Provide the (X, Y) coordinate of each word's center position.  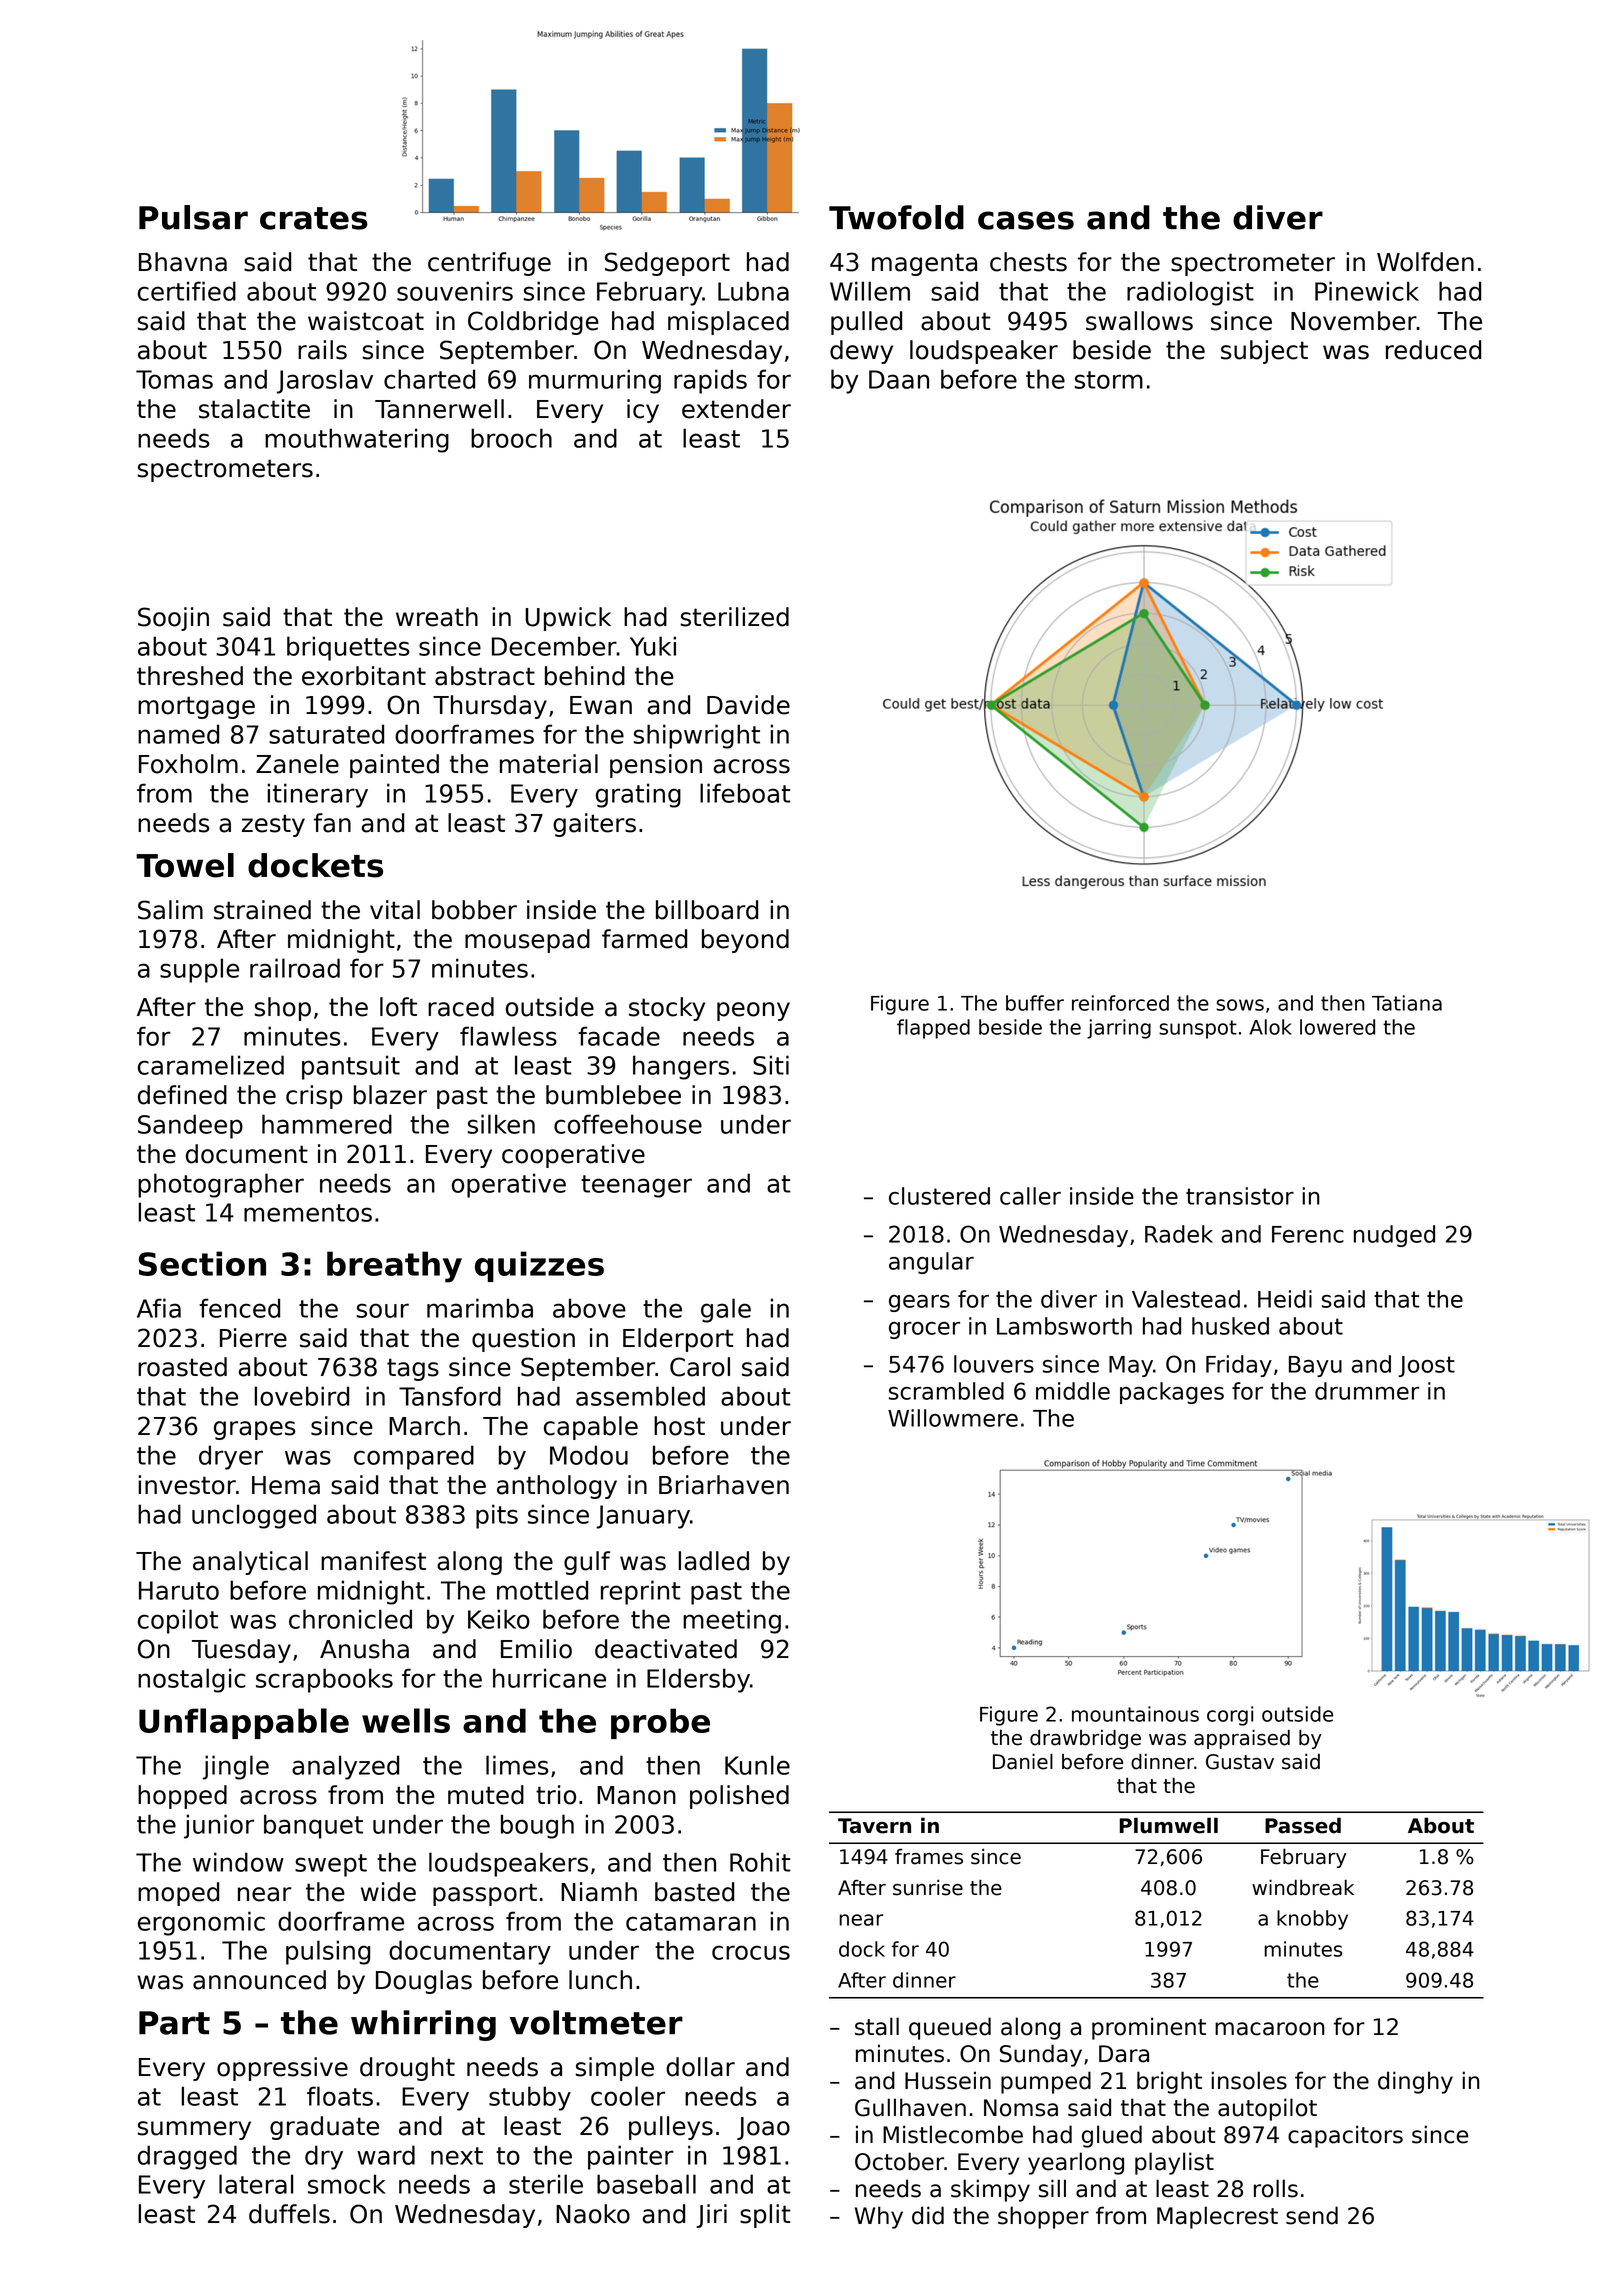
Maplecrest (1217, 2217)
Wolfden (1425, 262)
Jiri (711, 2216)
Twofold (896, 217)
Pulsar (193, 217)
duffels (289, 2214)
